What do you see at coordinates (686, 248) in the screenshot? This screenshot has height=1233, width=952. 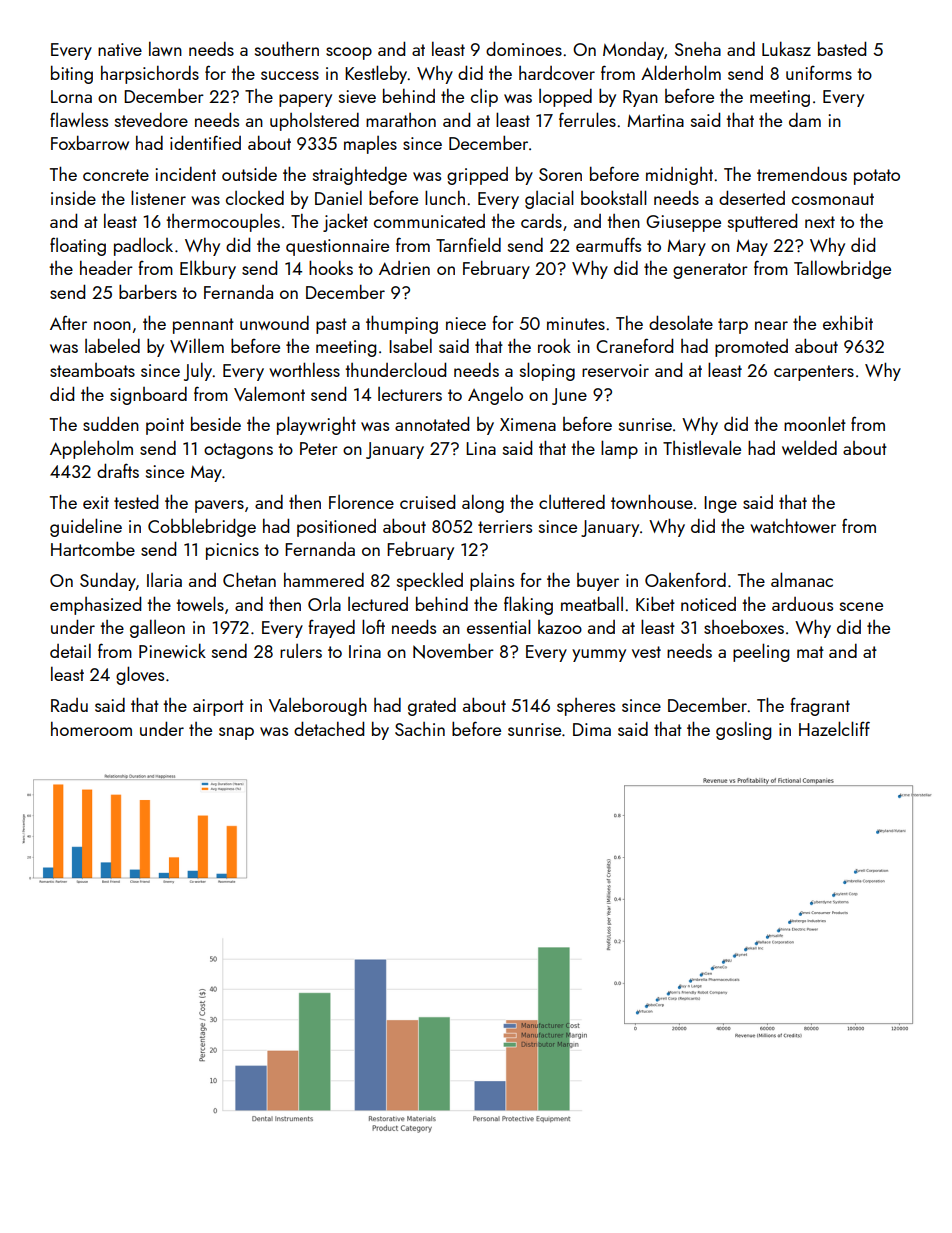 I see `Mary` at bounding box center [686, 248].
